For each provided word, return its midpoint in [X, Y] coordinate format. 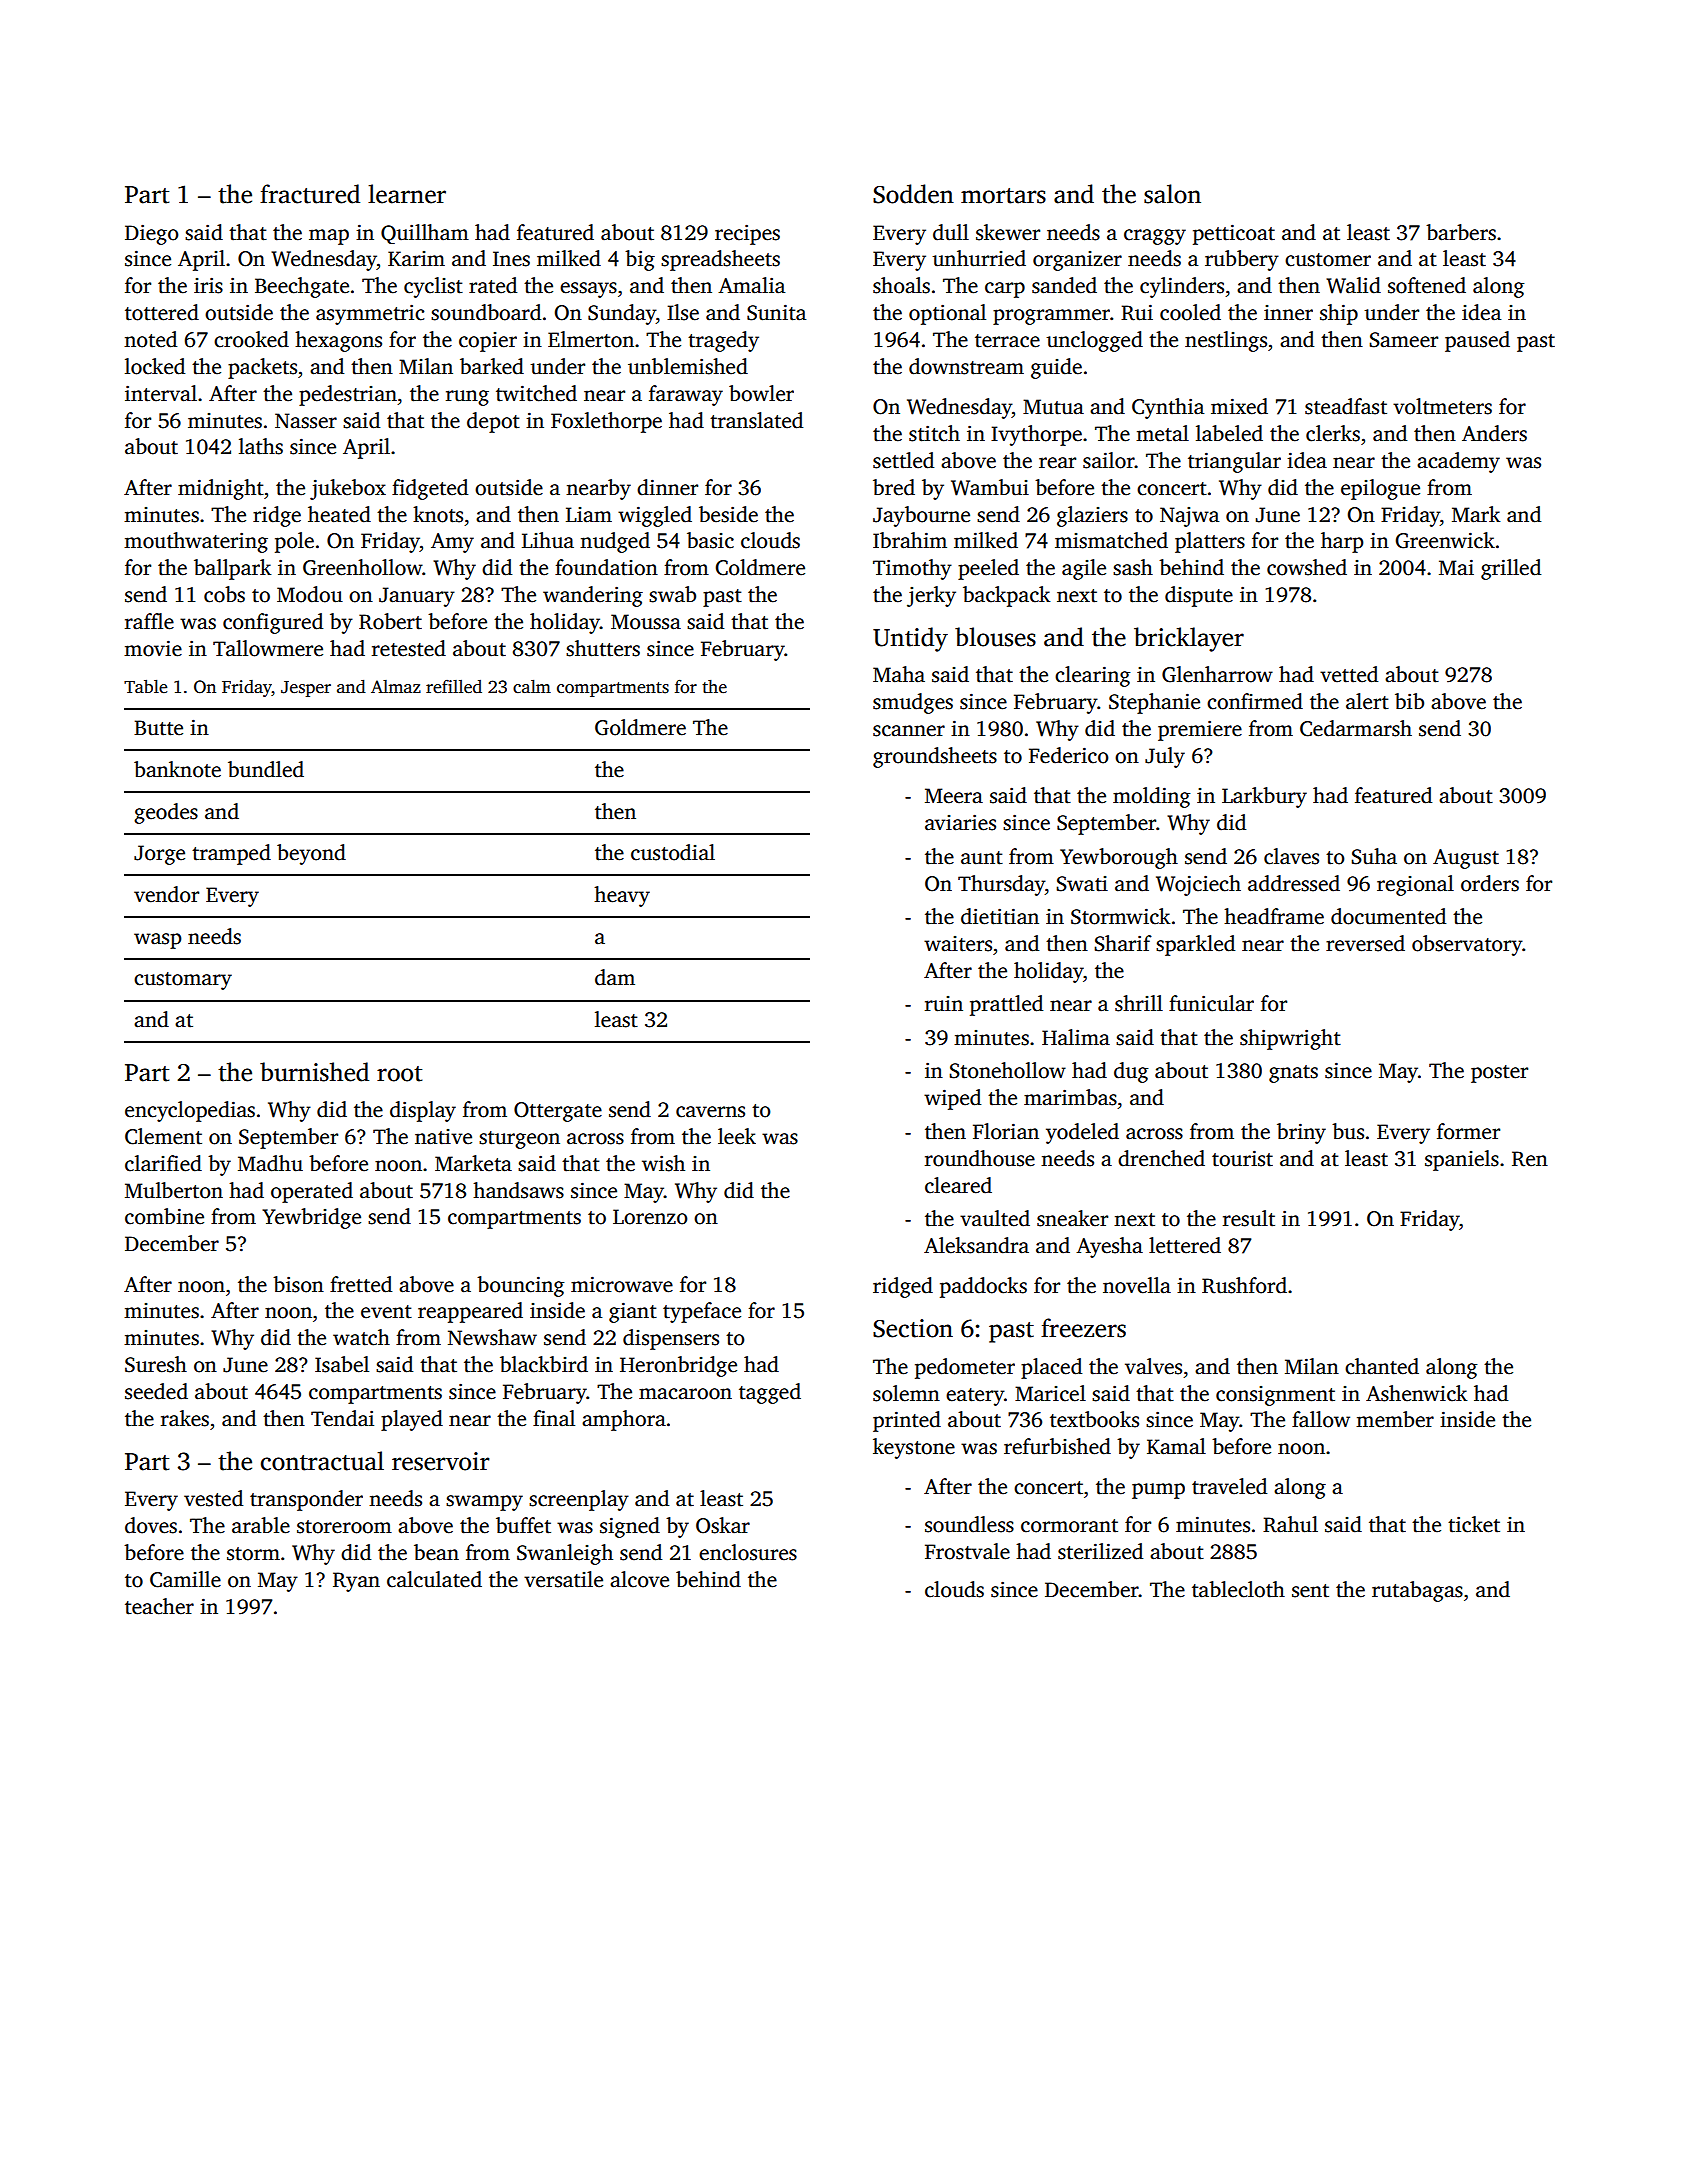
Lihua [548, 540]
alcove [639, 1579]
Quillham [425, 234]
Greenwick [1445, 540]
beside [728, 514]
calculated [434, 1579]
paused [1477, 341]
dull [951, 232]
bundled [266, 769]
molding [1151, 797]
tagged [770, 1393]
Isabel [342, 1364]
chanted [1382, 1366]
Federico [1069, 755]
